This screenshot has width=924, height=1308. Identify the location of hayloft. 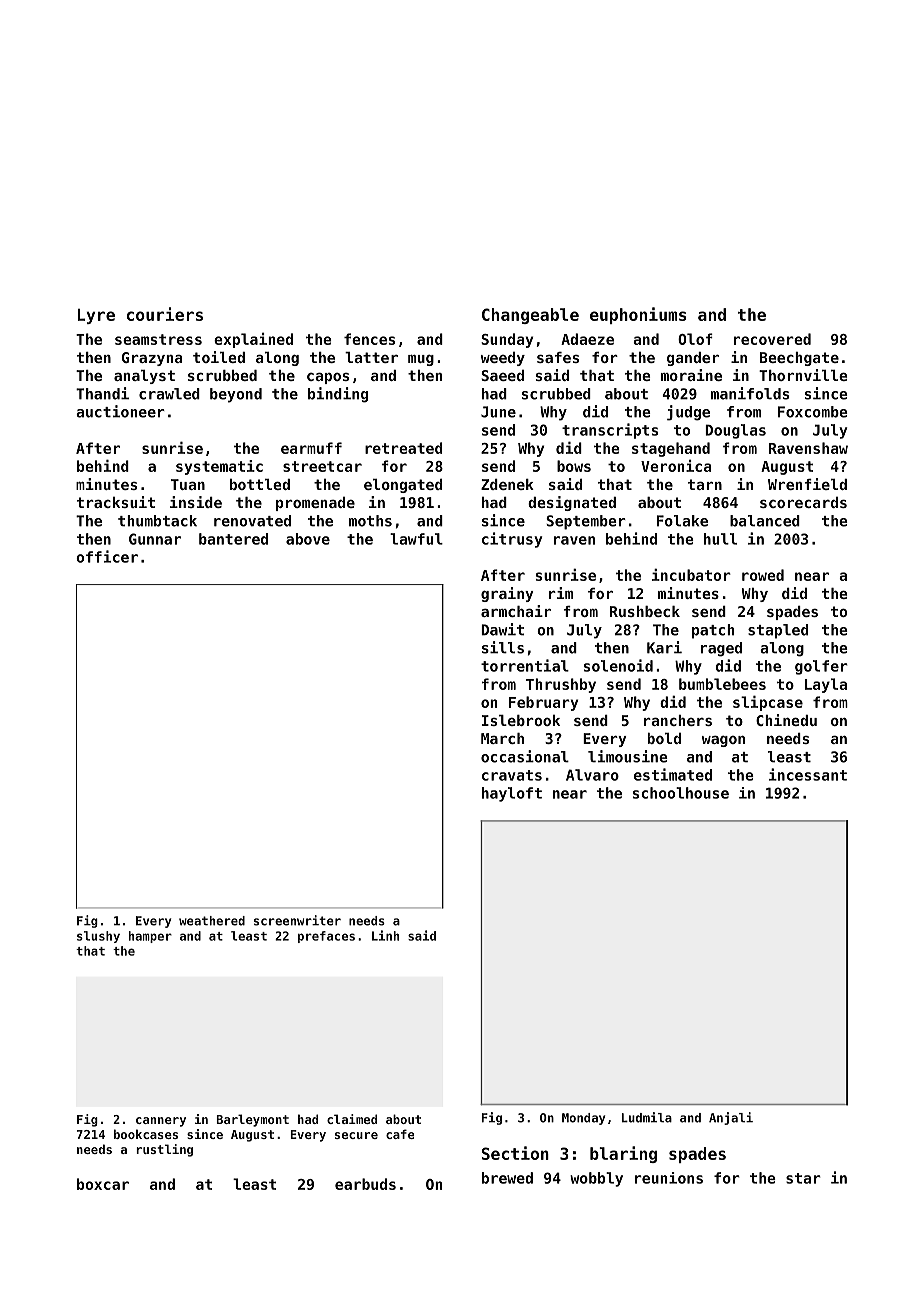
(512, 794).
